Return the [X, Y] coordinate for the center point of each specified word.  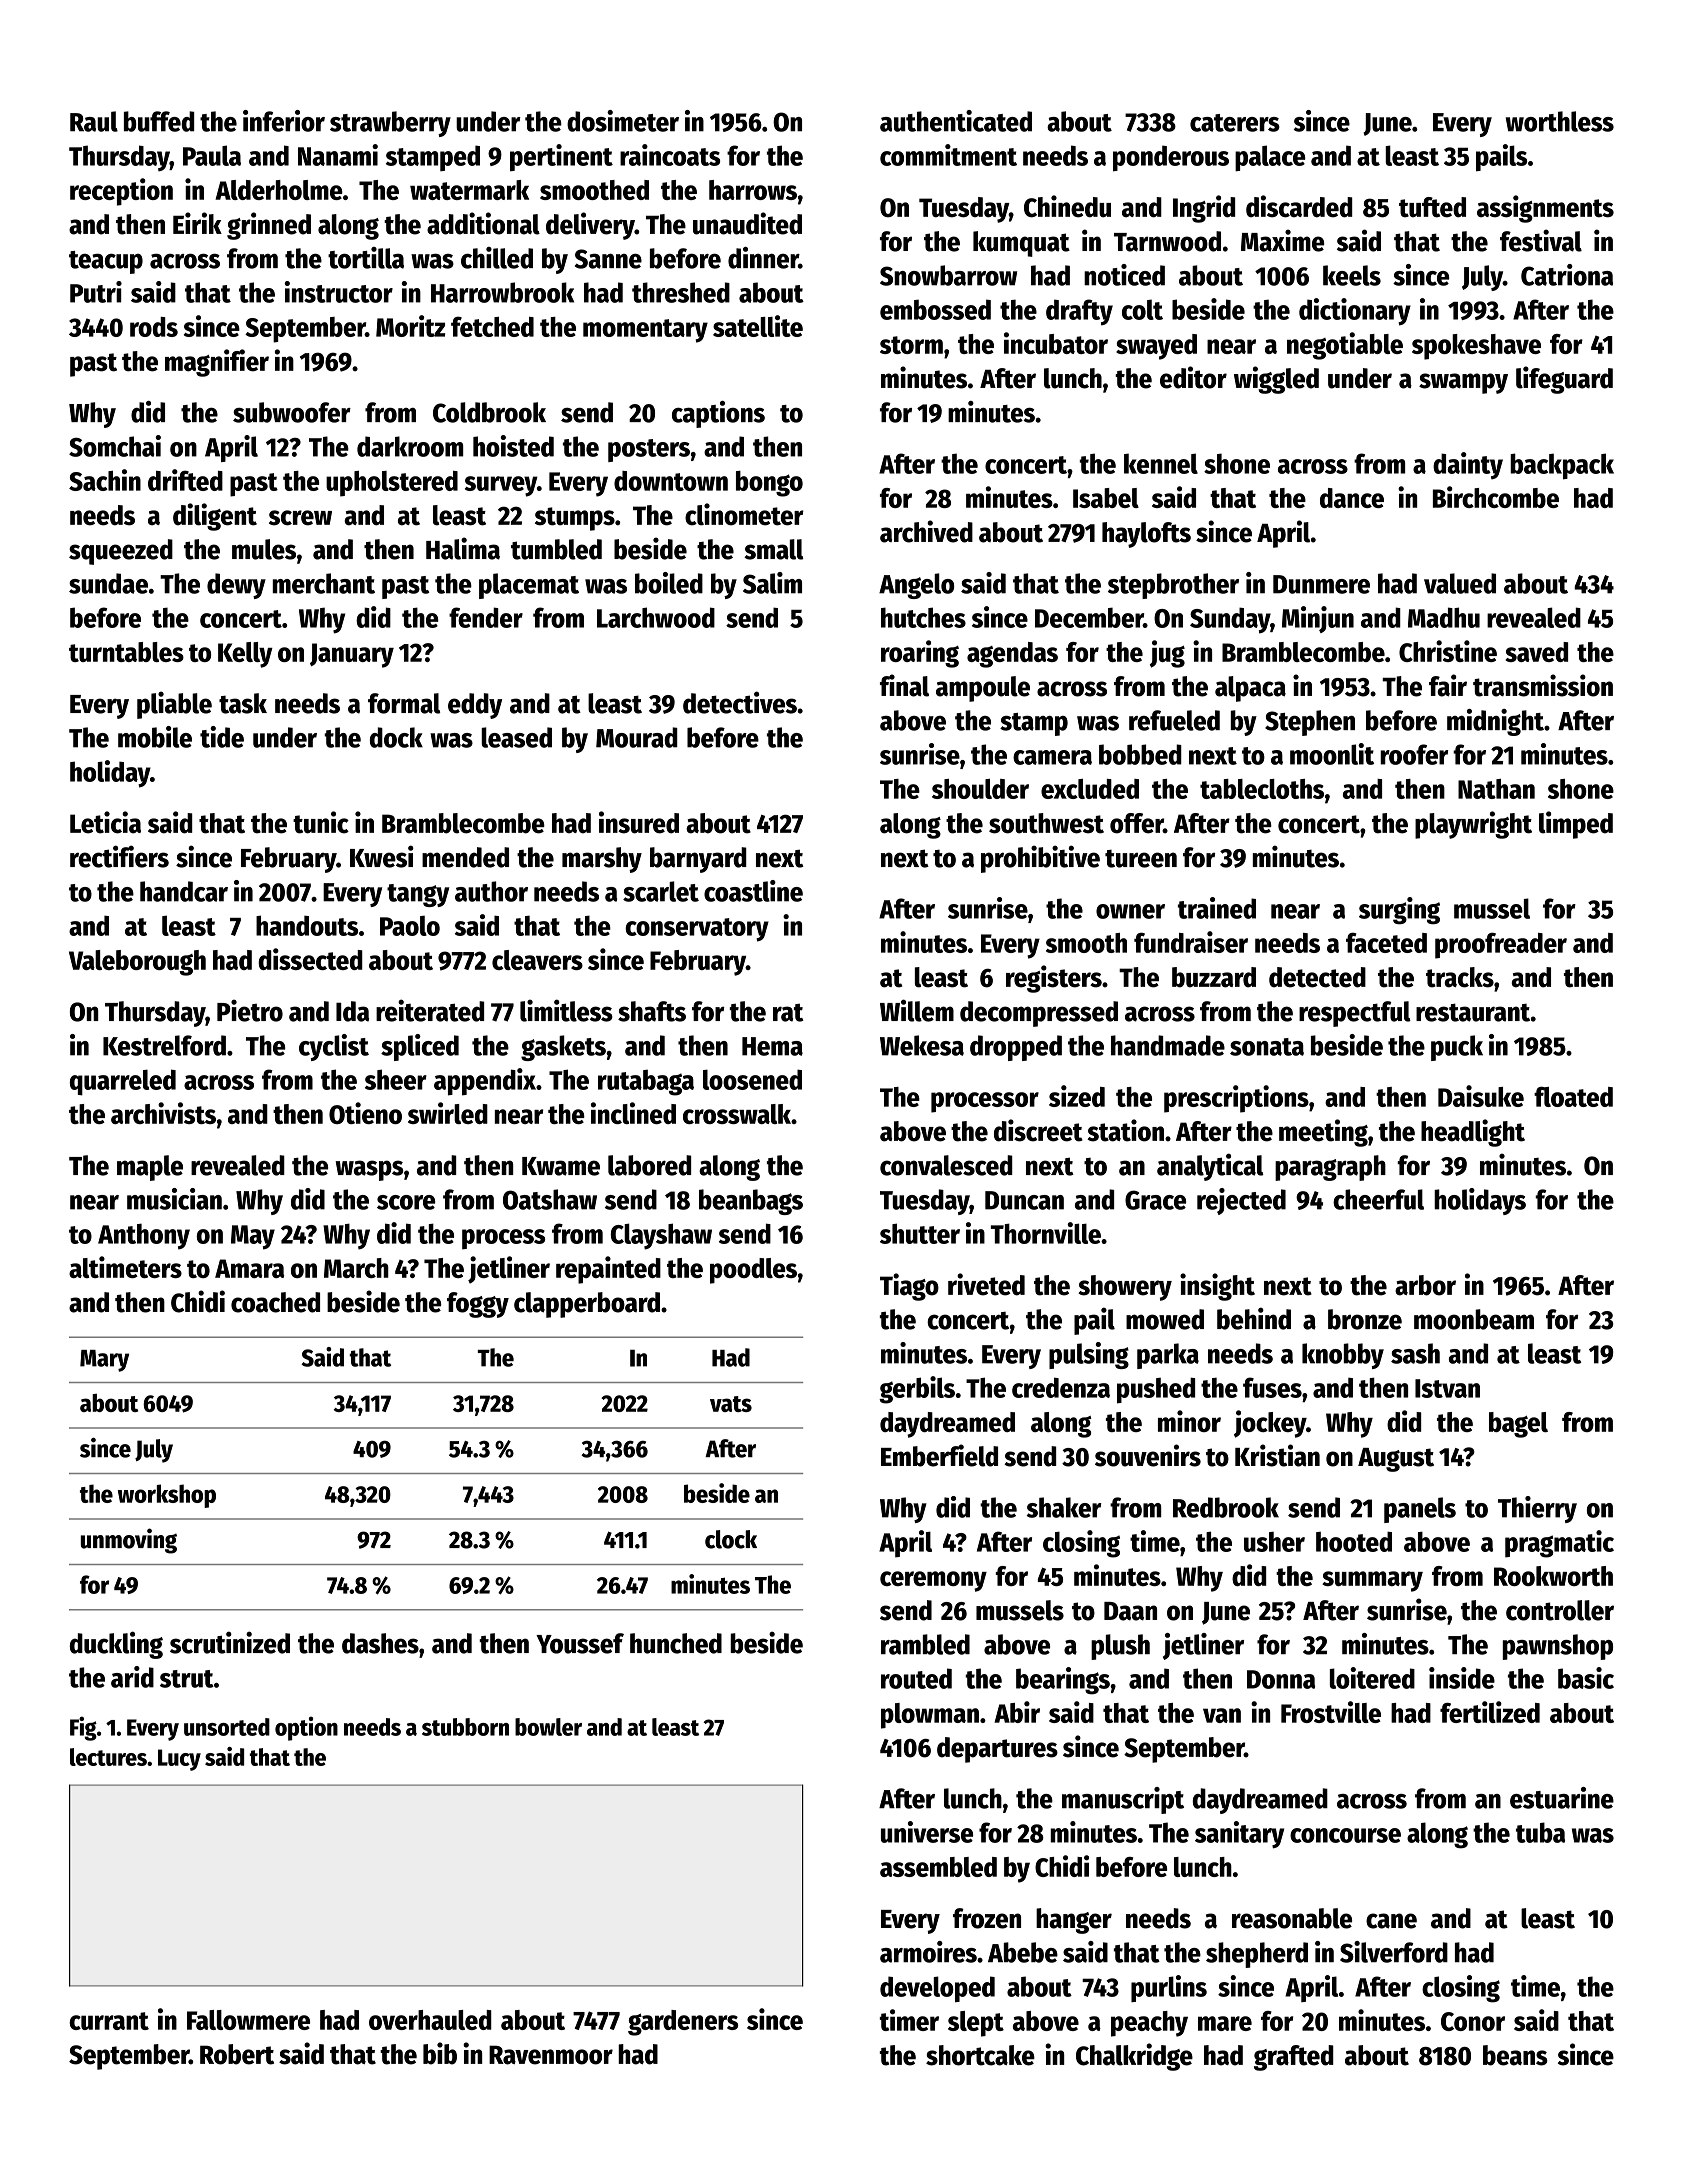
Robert [237, 2054]
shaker [1064, 1507]
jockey [1270, 1424]
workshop [167, 1496]
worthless [1560, 121]
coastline [753, 891]
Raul [94, 121]
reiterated [430, 1010]
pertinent [561, 157]
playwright [1473, 825]
